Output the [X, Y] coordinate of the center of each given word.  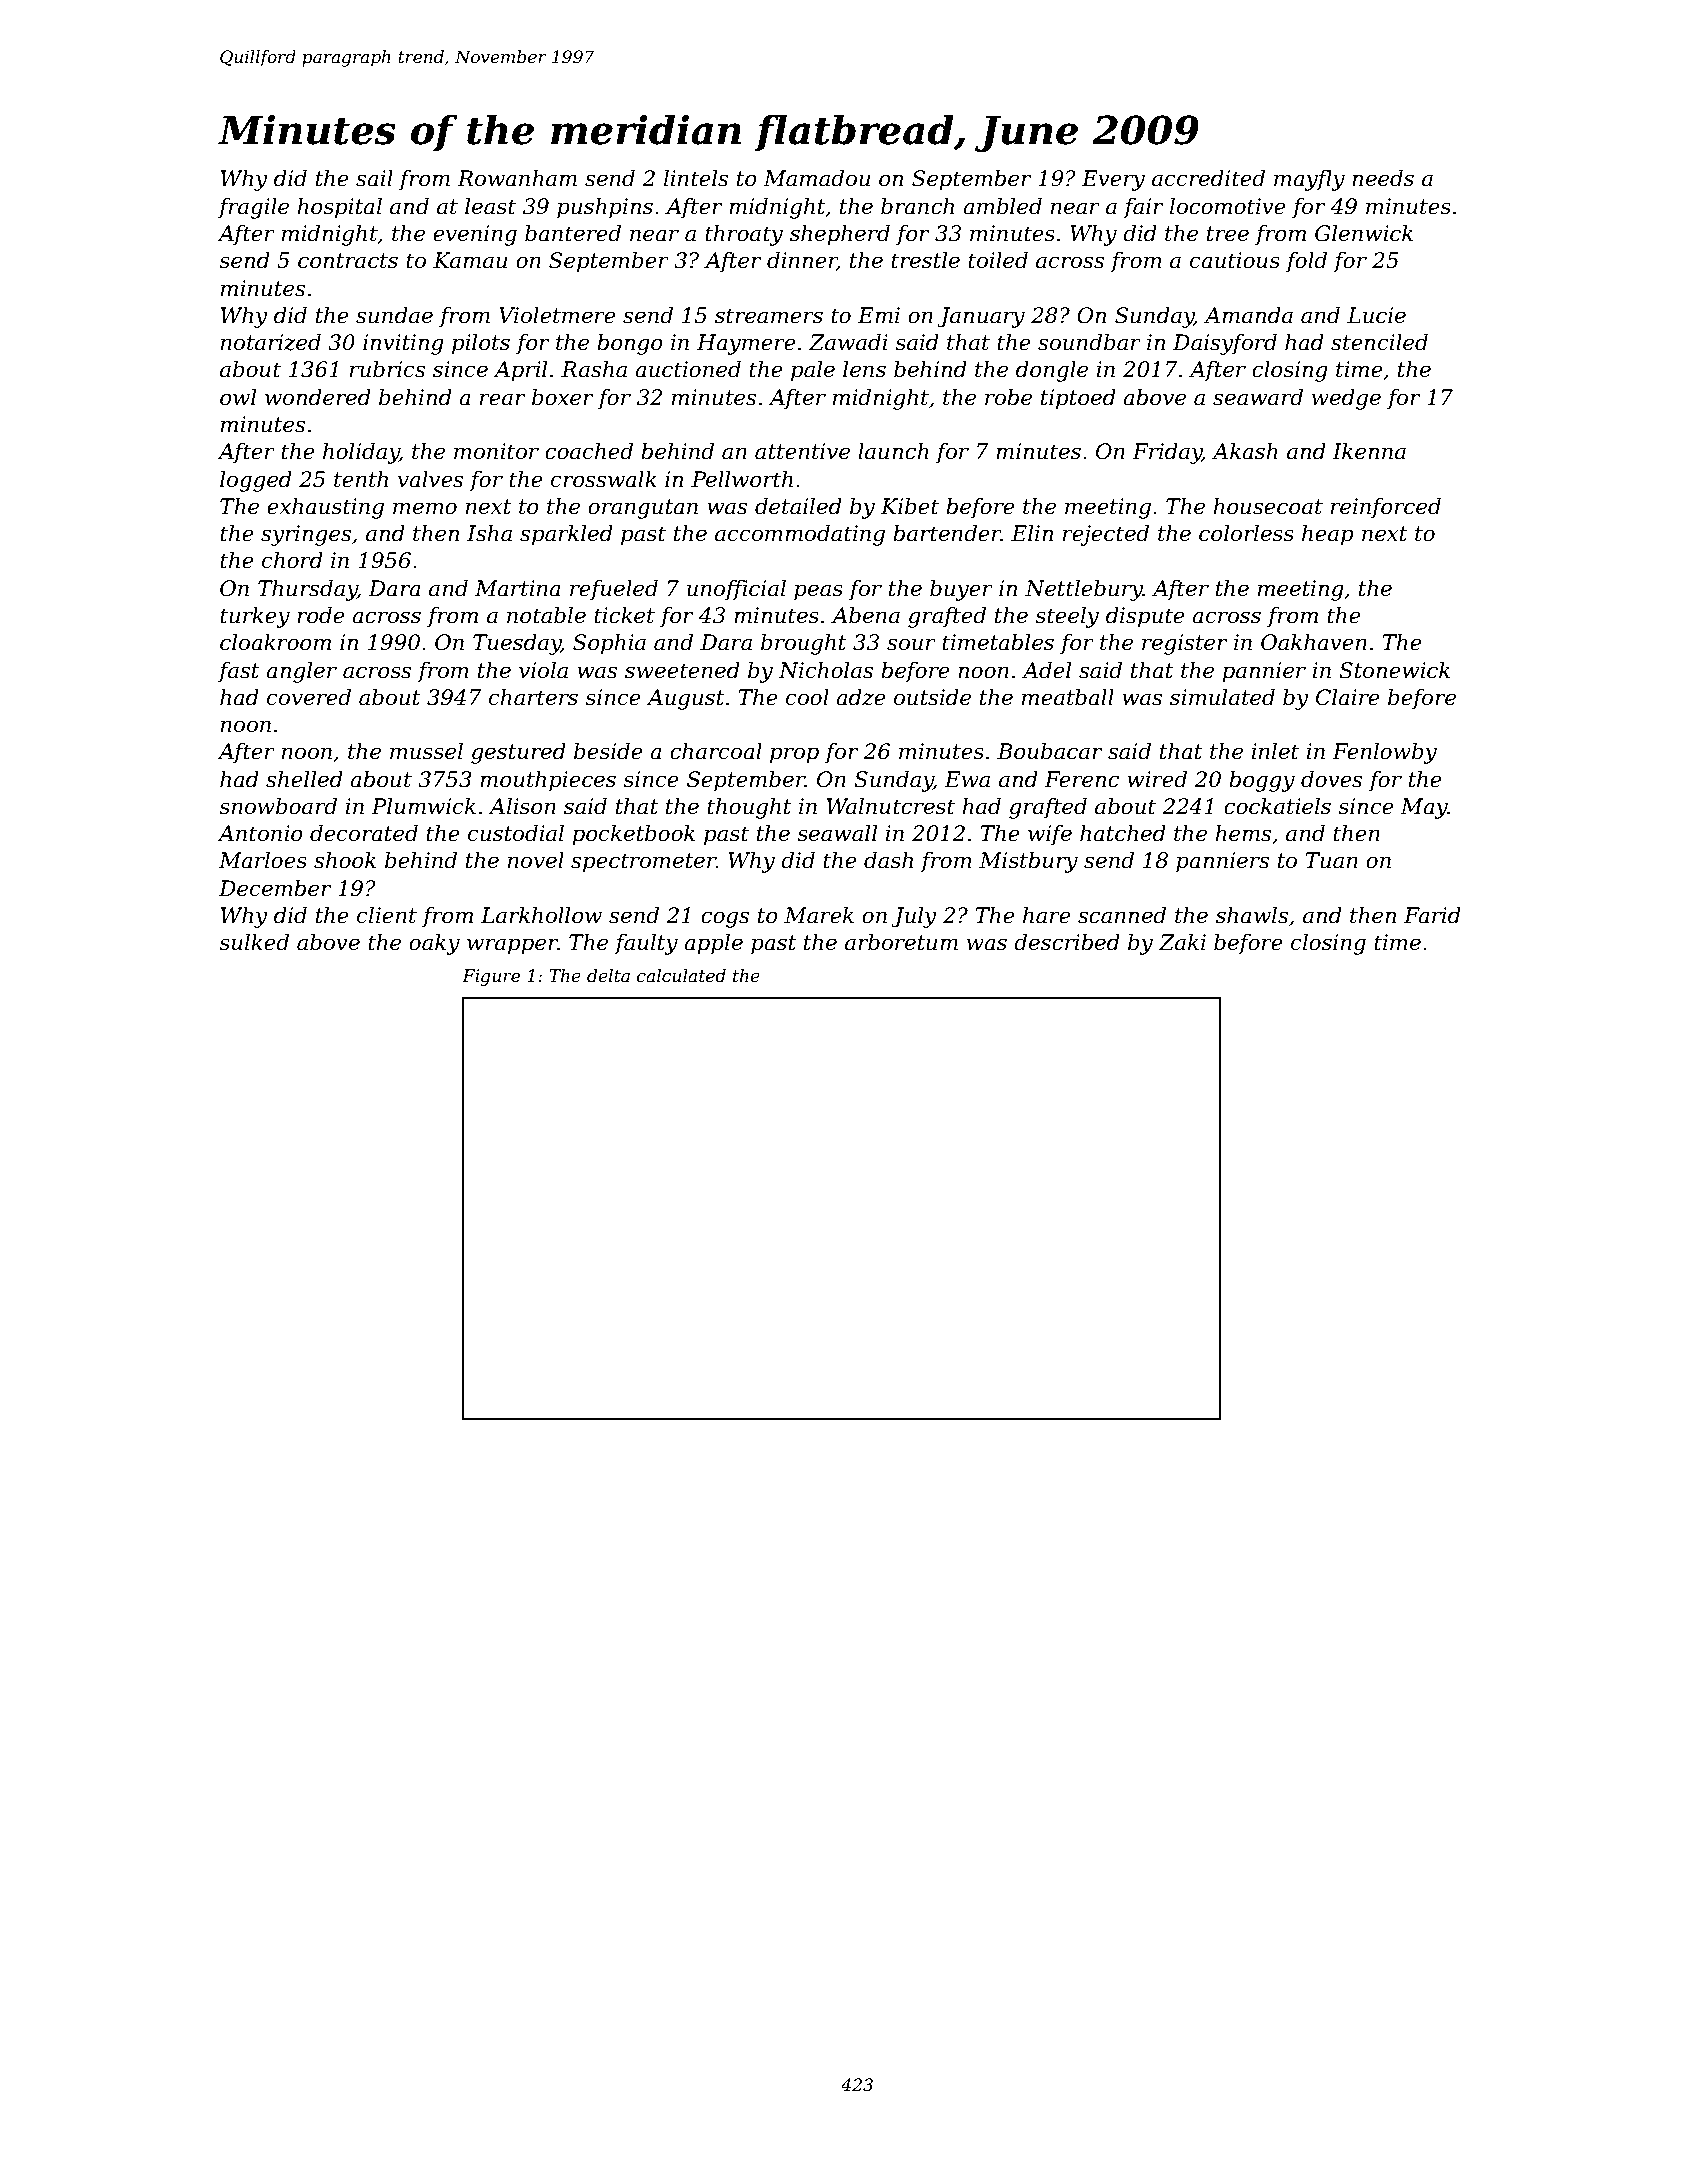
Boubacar [1049, 751]
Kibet [910, 506]
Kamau [470, 260]
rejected [1106, 535]
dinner [802, 261]
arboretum [901, 942]
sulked [254, 942]
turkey [255, 617]
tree [1228, 234]
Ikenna [1369, 451]
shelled [304, 779]
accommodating [800, 535]
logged [256, 481]
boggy [1262, 781]
